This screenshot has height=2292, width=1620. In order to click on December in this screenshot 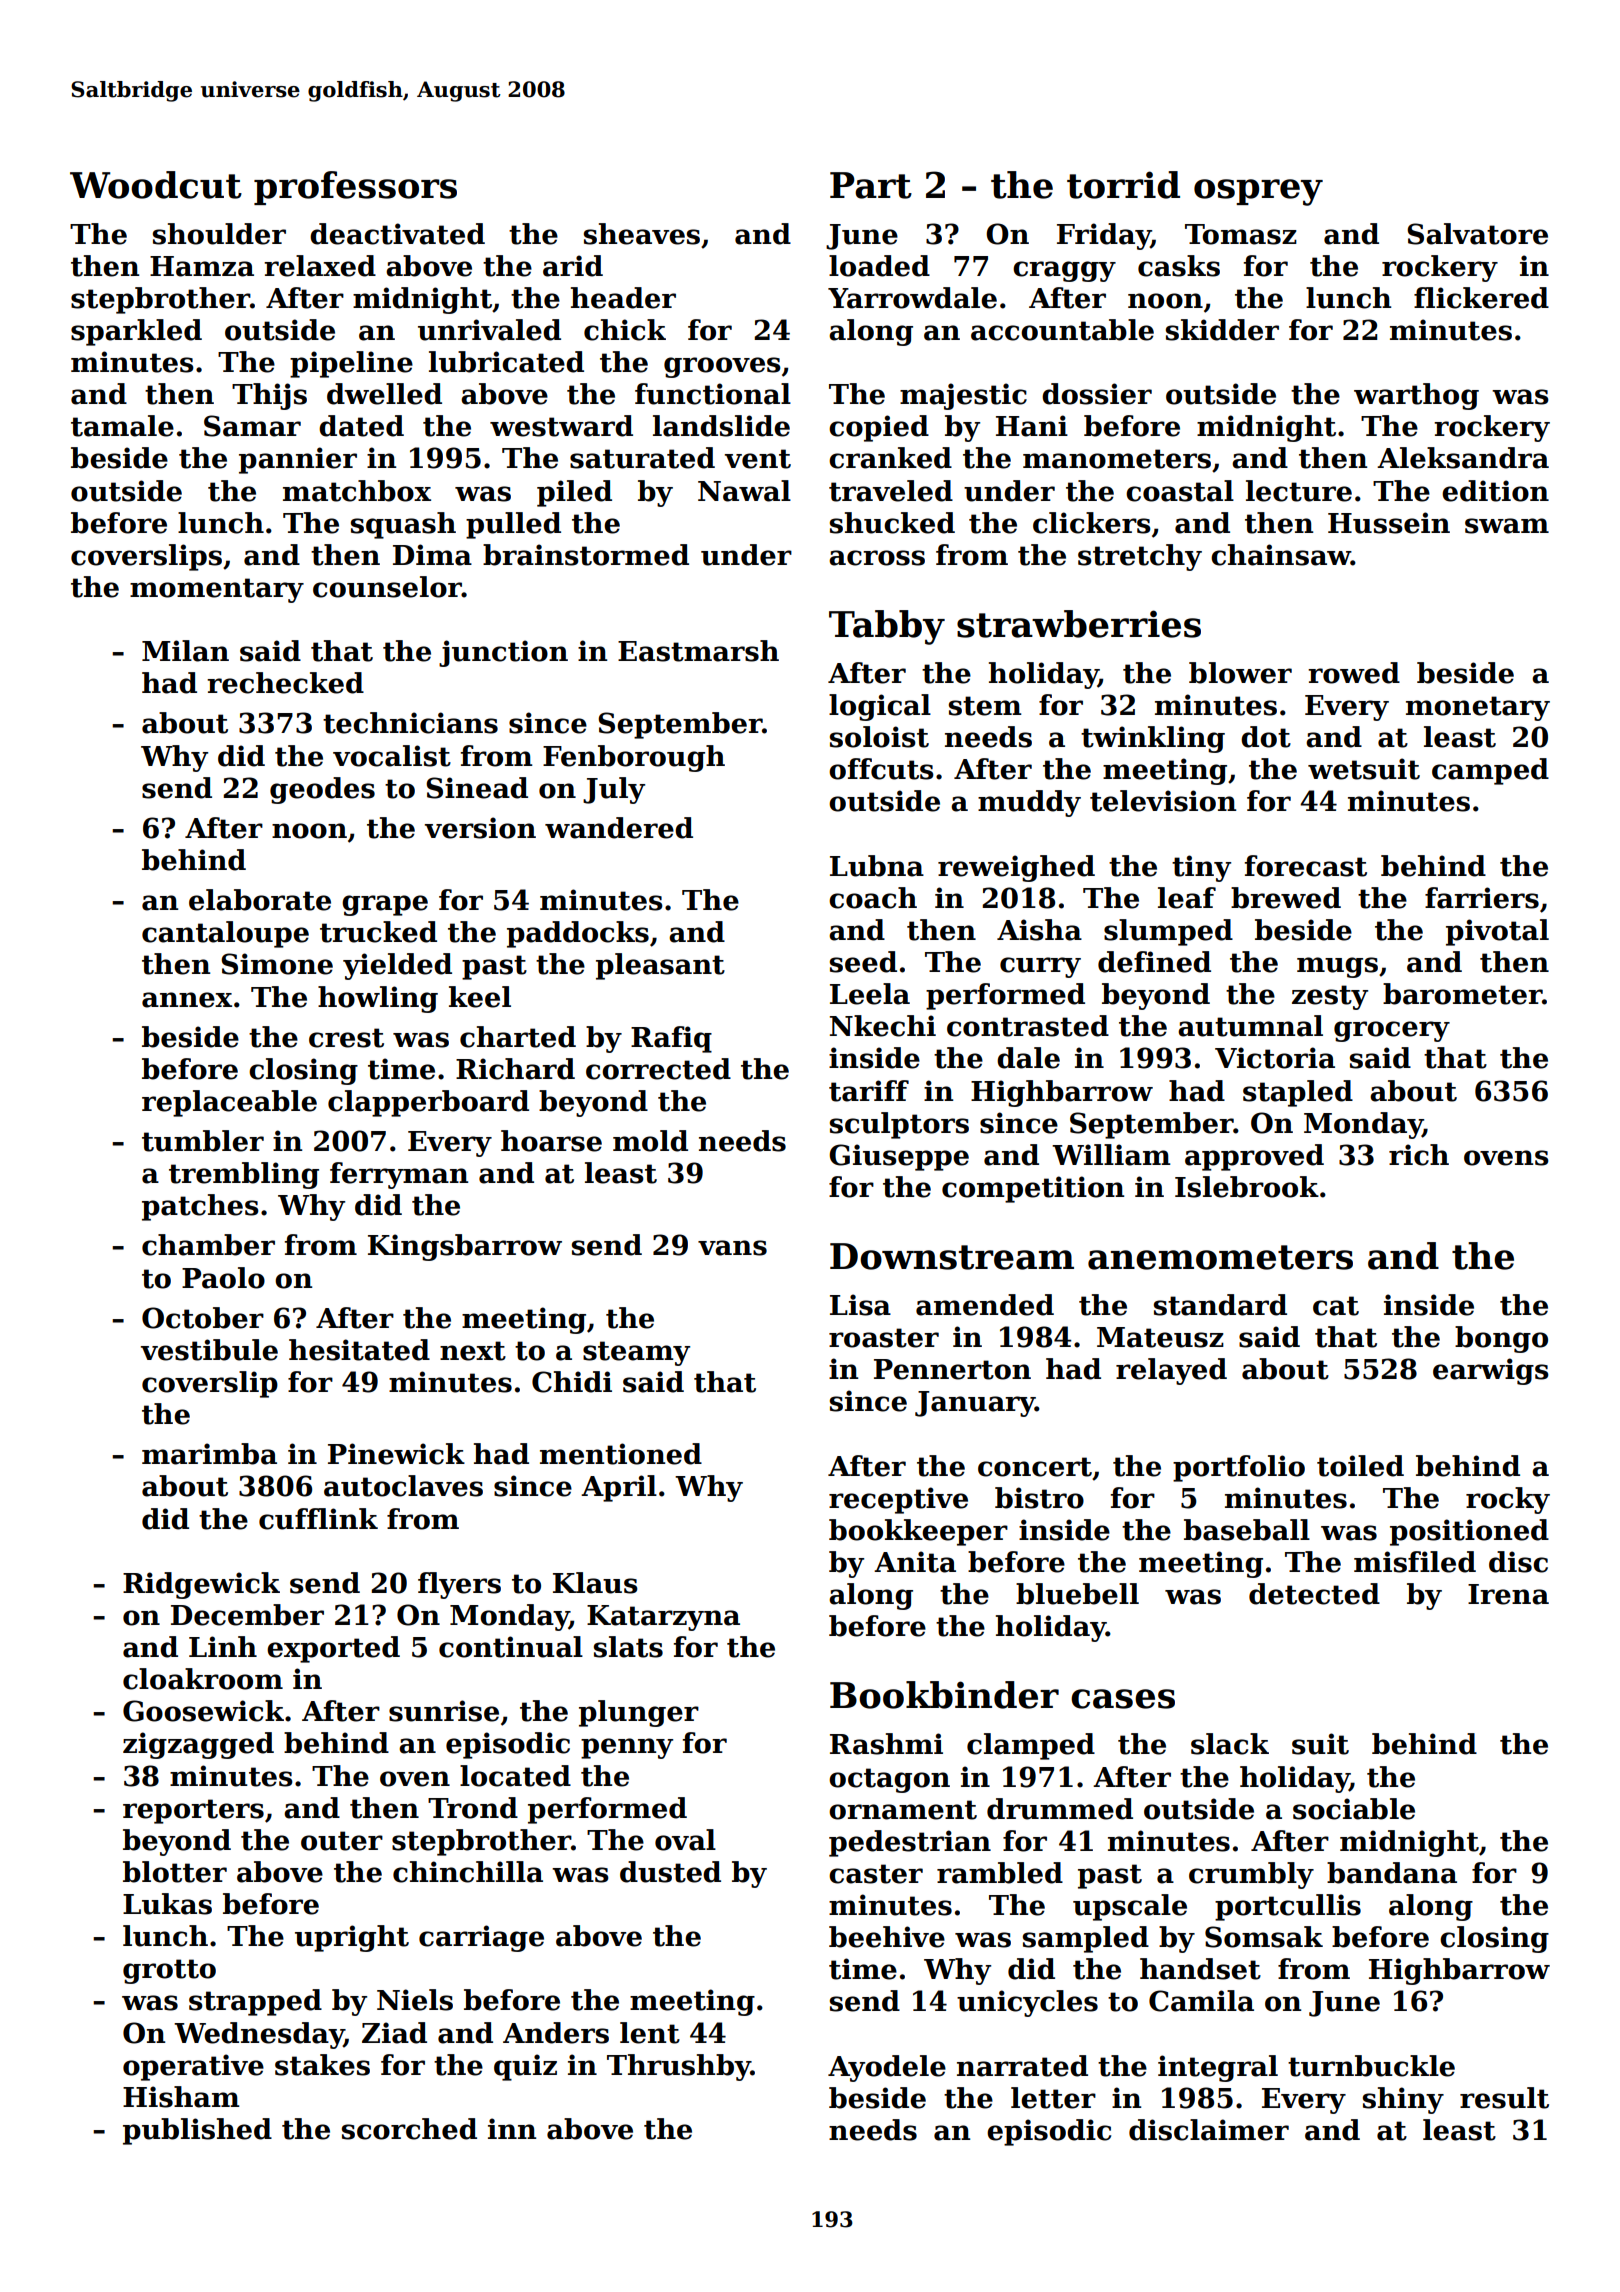, I will do `click(247, 1615)`.
